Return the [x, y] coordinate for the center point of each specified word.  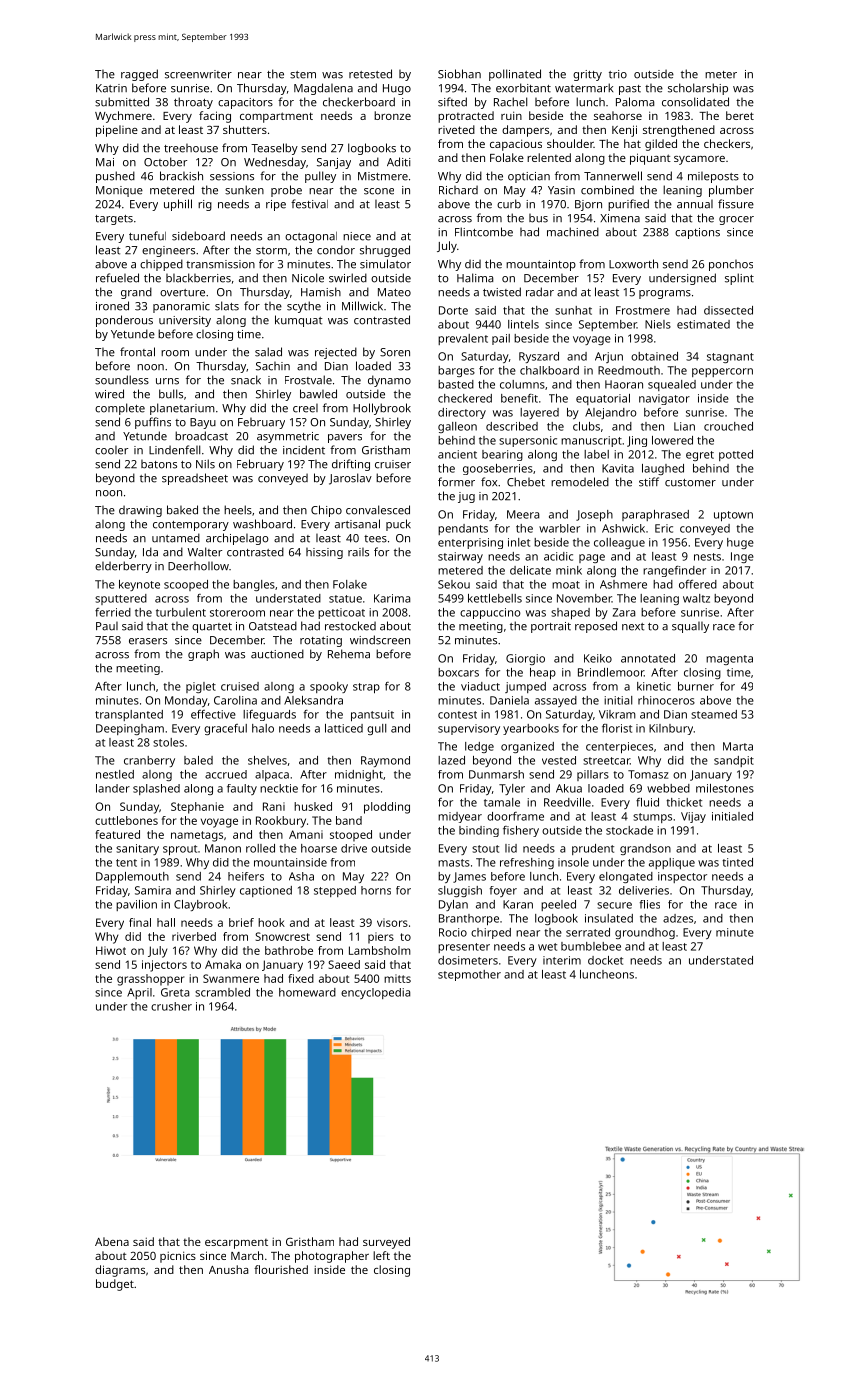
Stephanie [197, 808]
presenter [464, 948]
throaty [193, 103]
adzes [678, 918]
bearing [502, 455]
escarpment [236, 1244]
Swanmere [231, 978]
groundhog [645, 933]
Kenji [624, 131]
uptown [733, 516]
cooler [111, 450]
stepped [335, 891]
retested [370, 74]
